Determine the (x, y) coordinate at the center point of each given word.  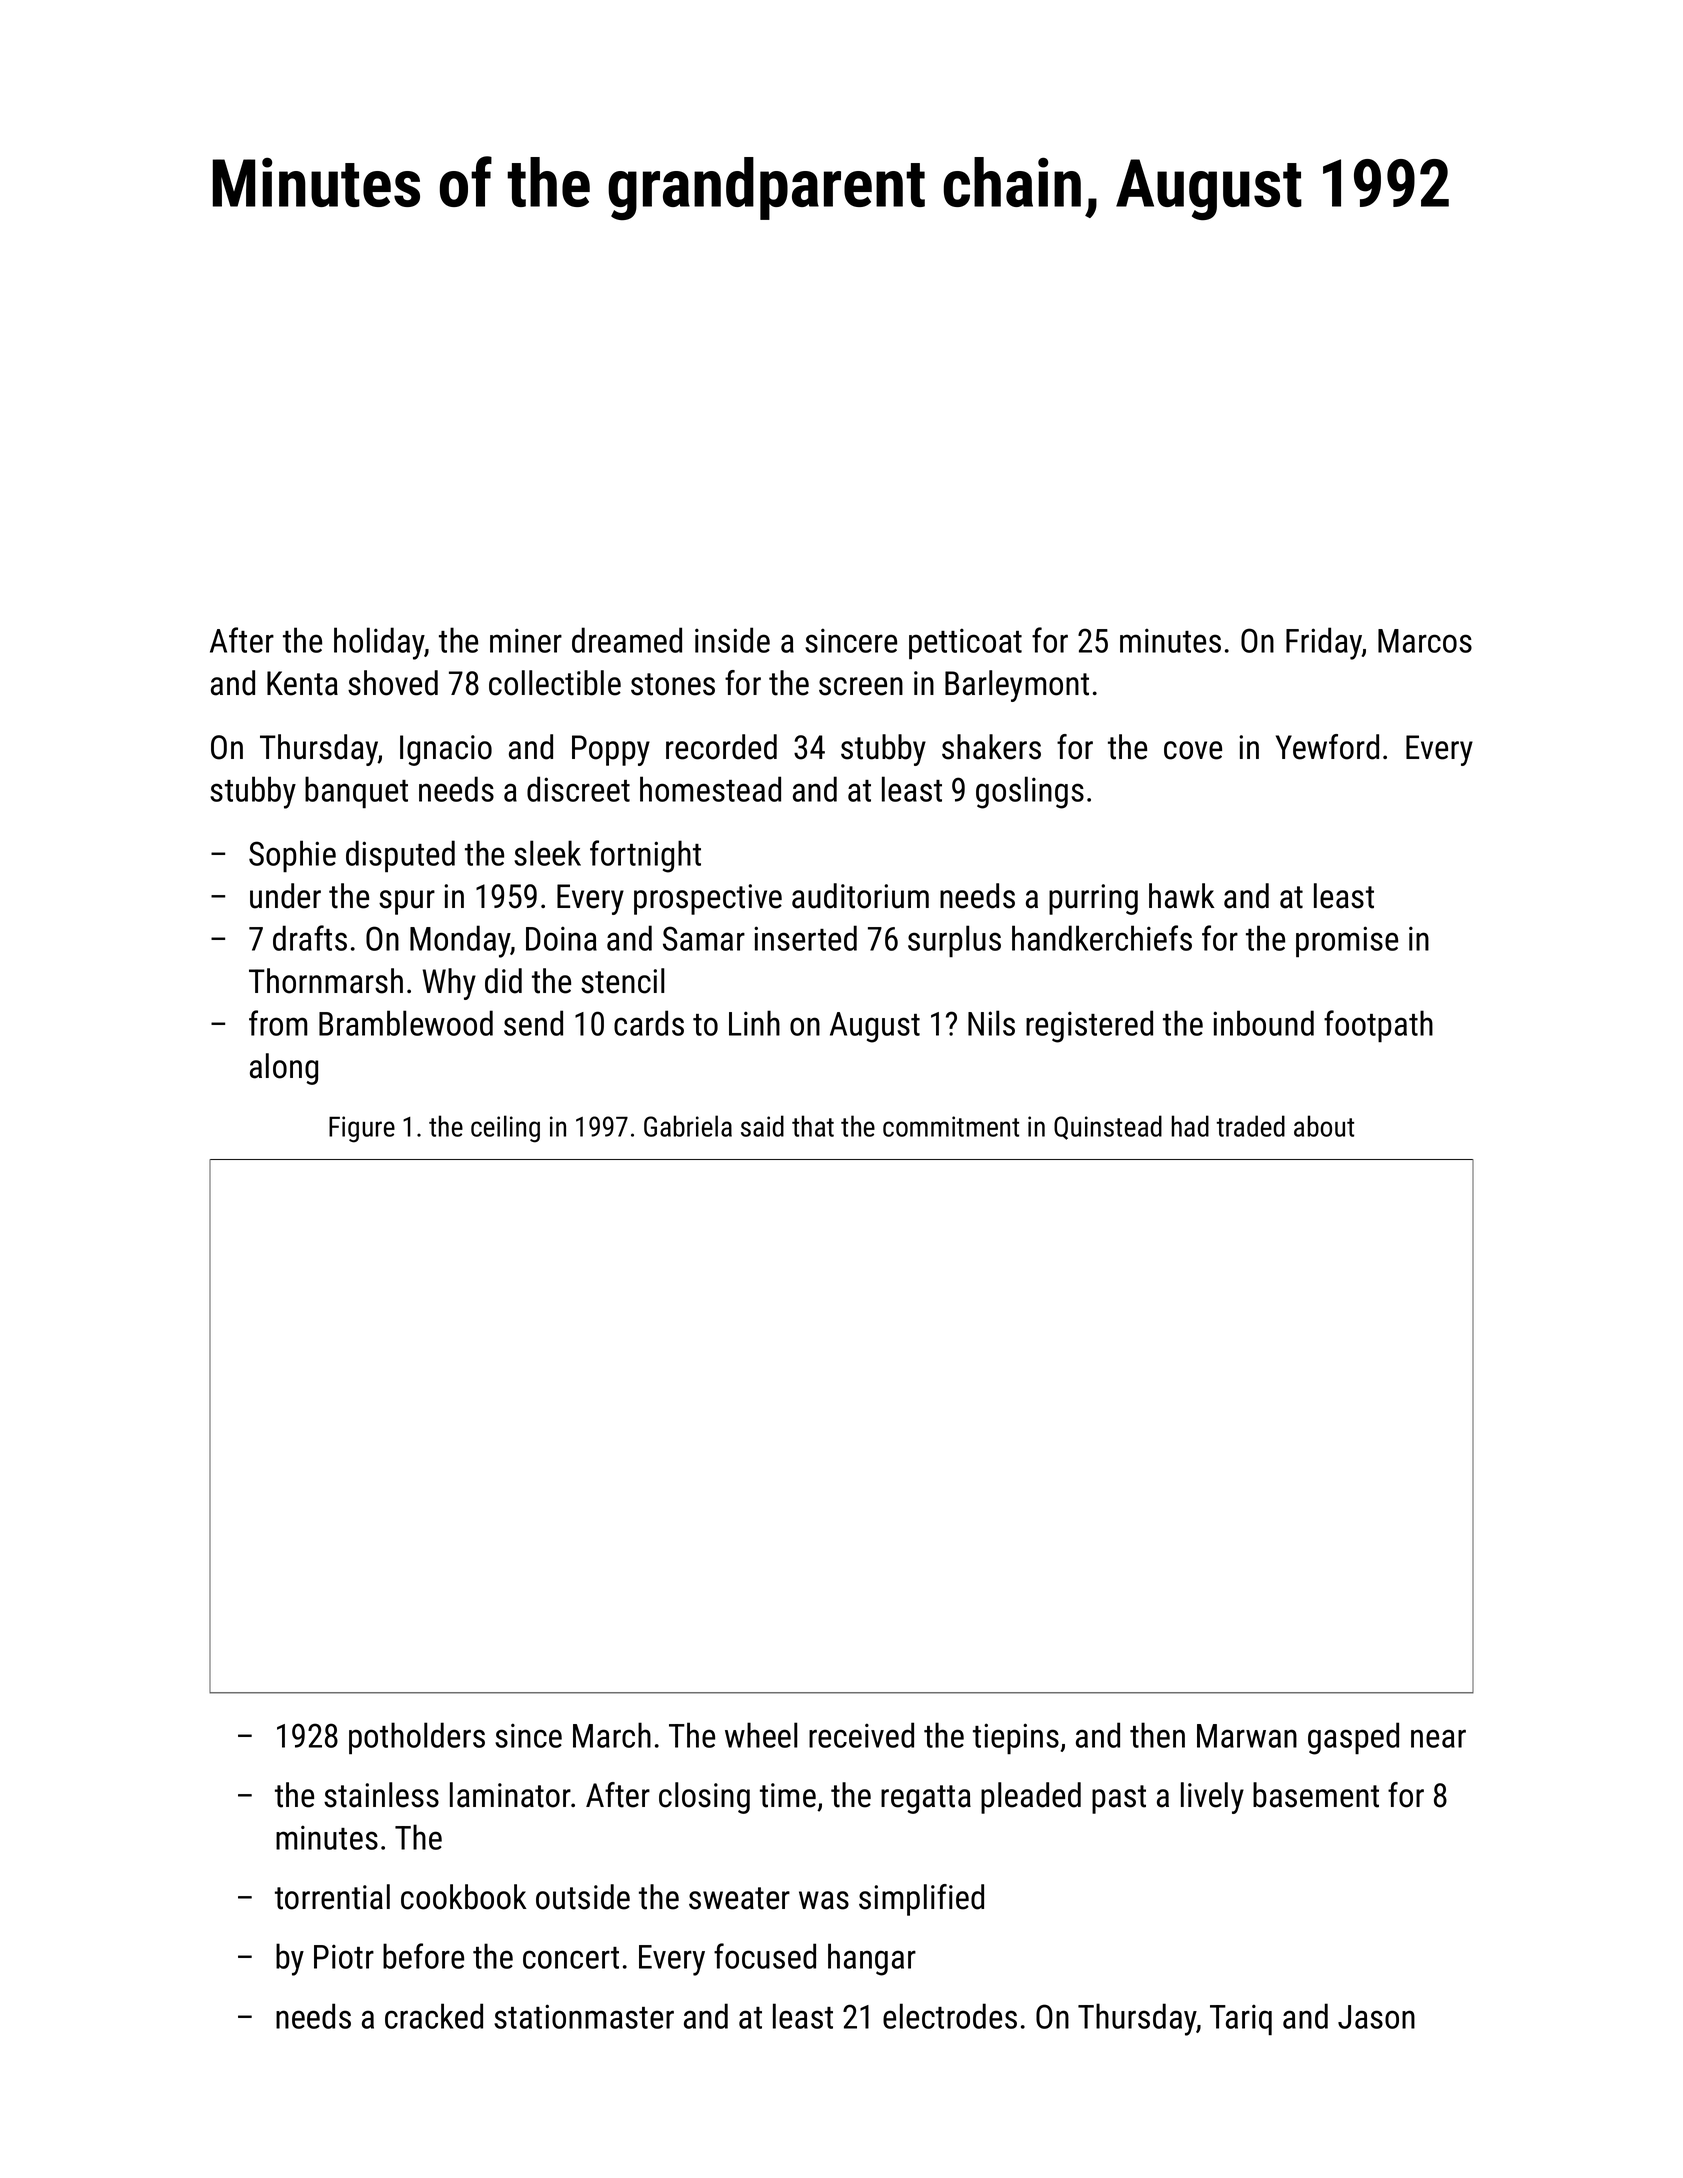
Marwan (1247, 1736)
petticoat (965, 643)
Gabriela (688, 1126)
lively (1212, 1798)
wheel (761, 1735)
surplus (954, 941)
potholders (417, 1738)
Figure (362, 1129)
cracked (434, 2016)
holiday (379, 643)
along (284, 1069)
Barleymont (1017, 686)
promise (1347, 941)
